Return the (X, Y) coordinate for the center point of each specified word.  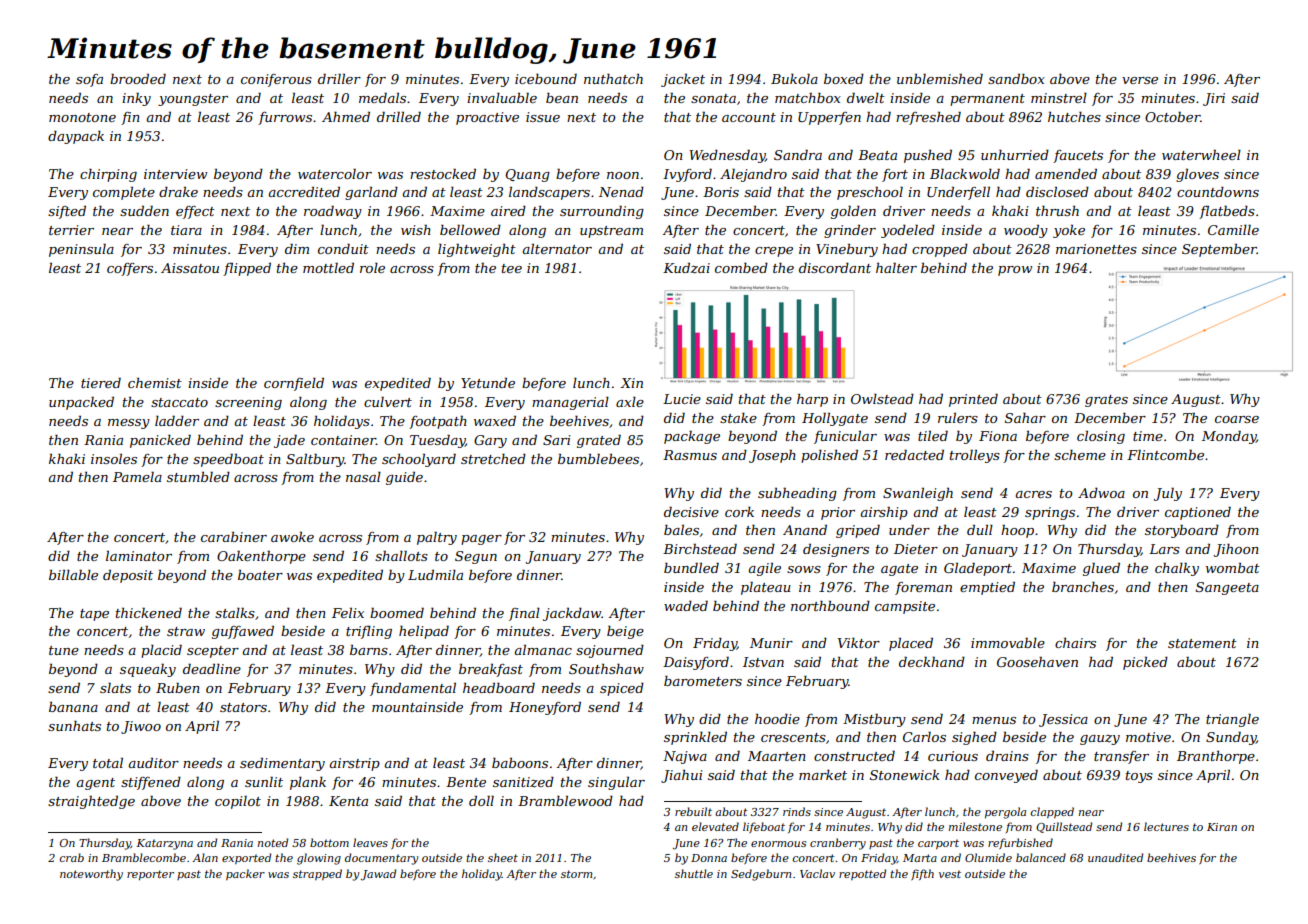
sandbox (1016, 79)
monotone (82, 117)
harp (812, 400)
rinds (797, 811)
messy (129, 424)
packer (245, 874)
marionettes (1096, 249)
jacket (683, 80)
